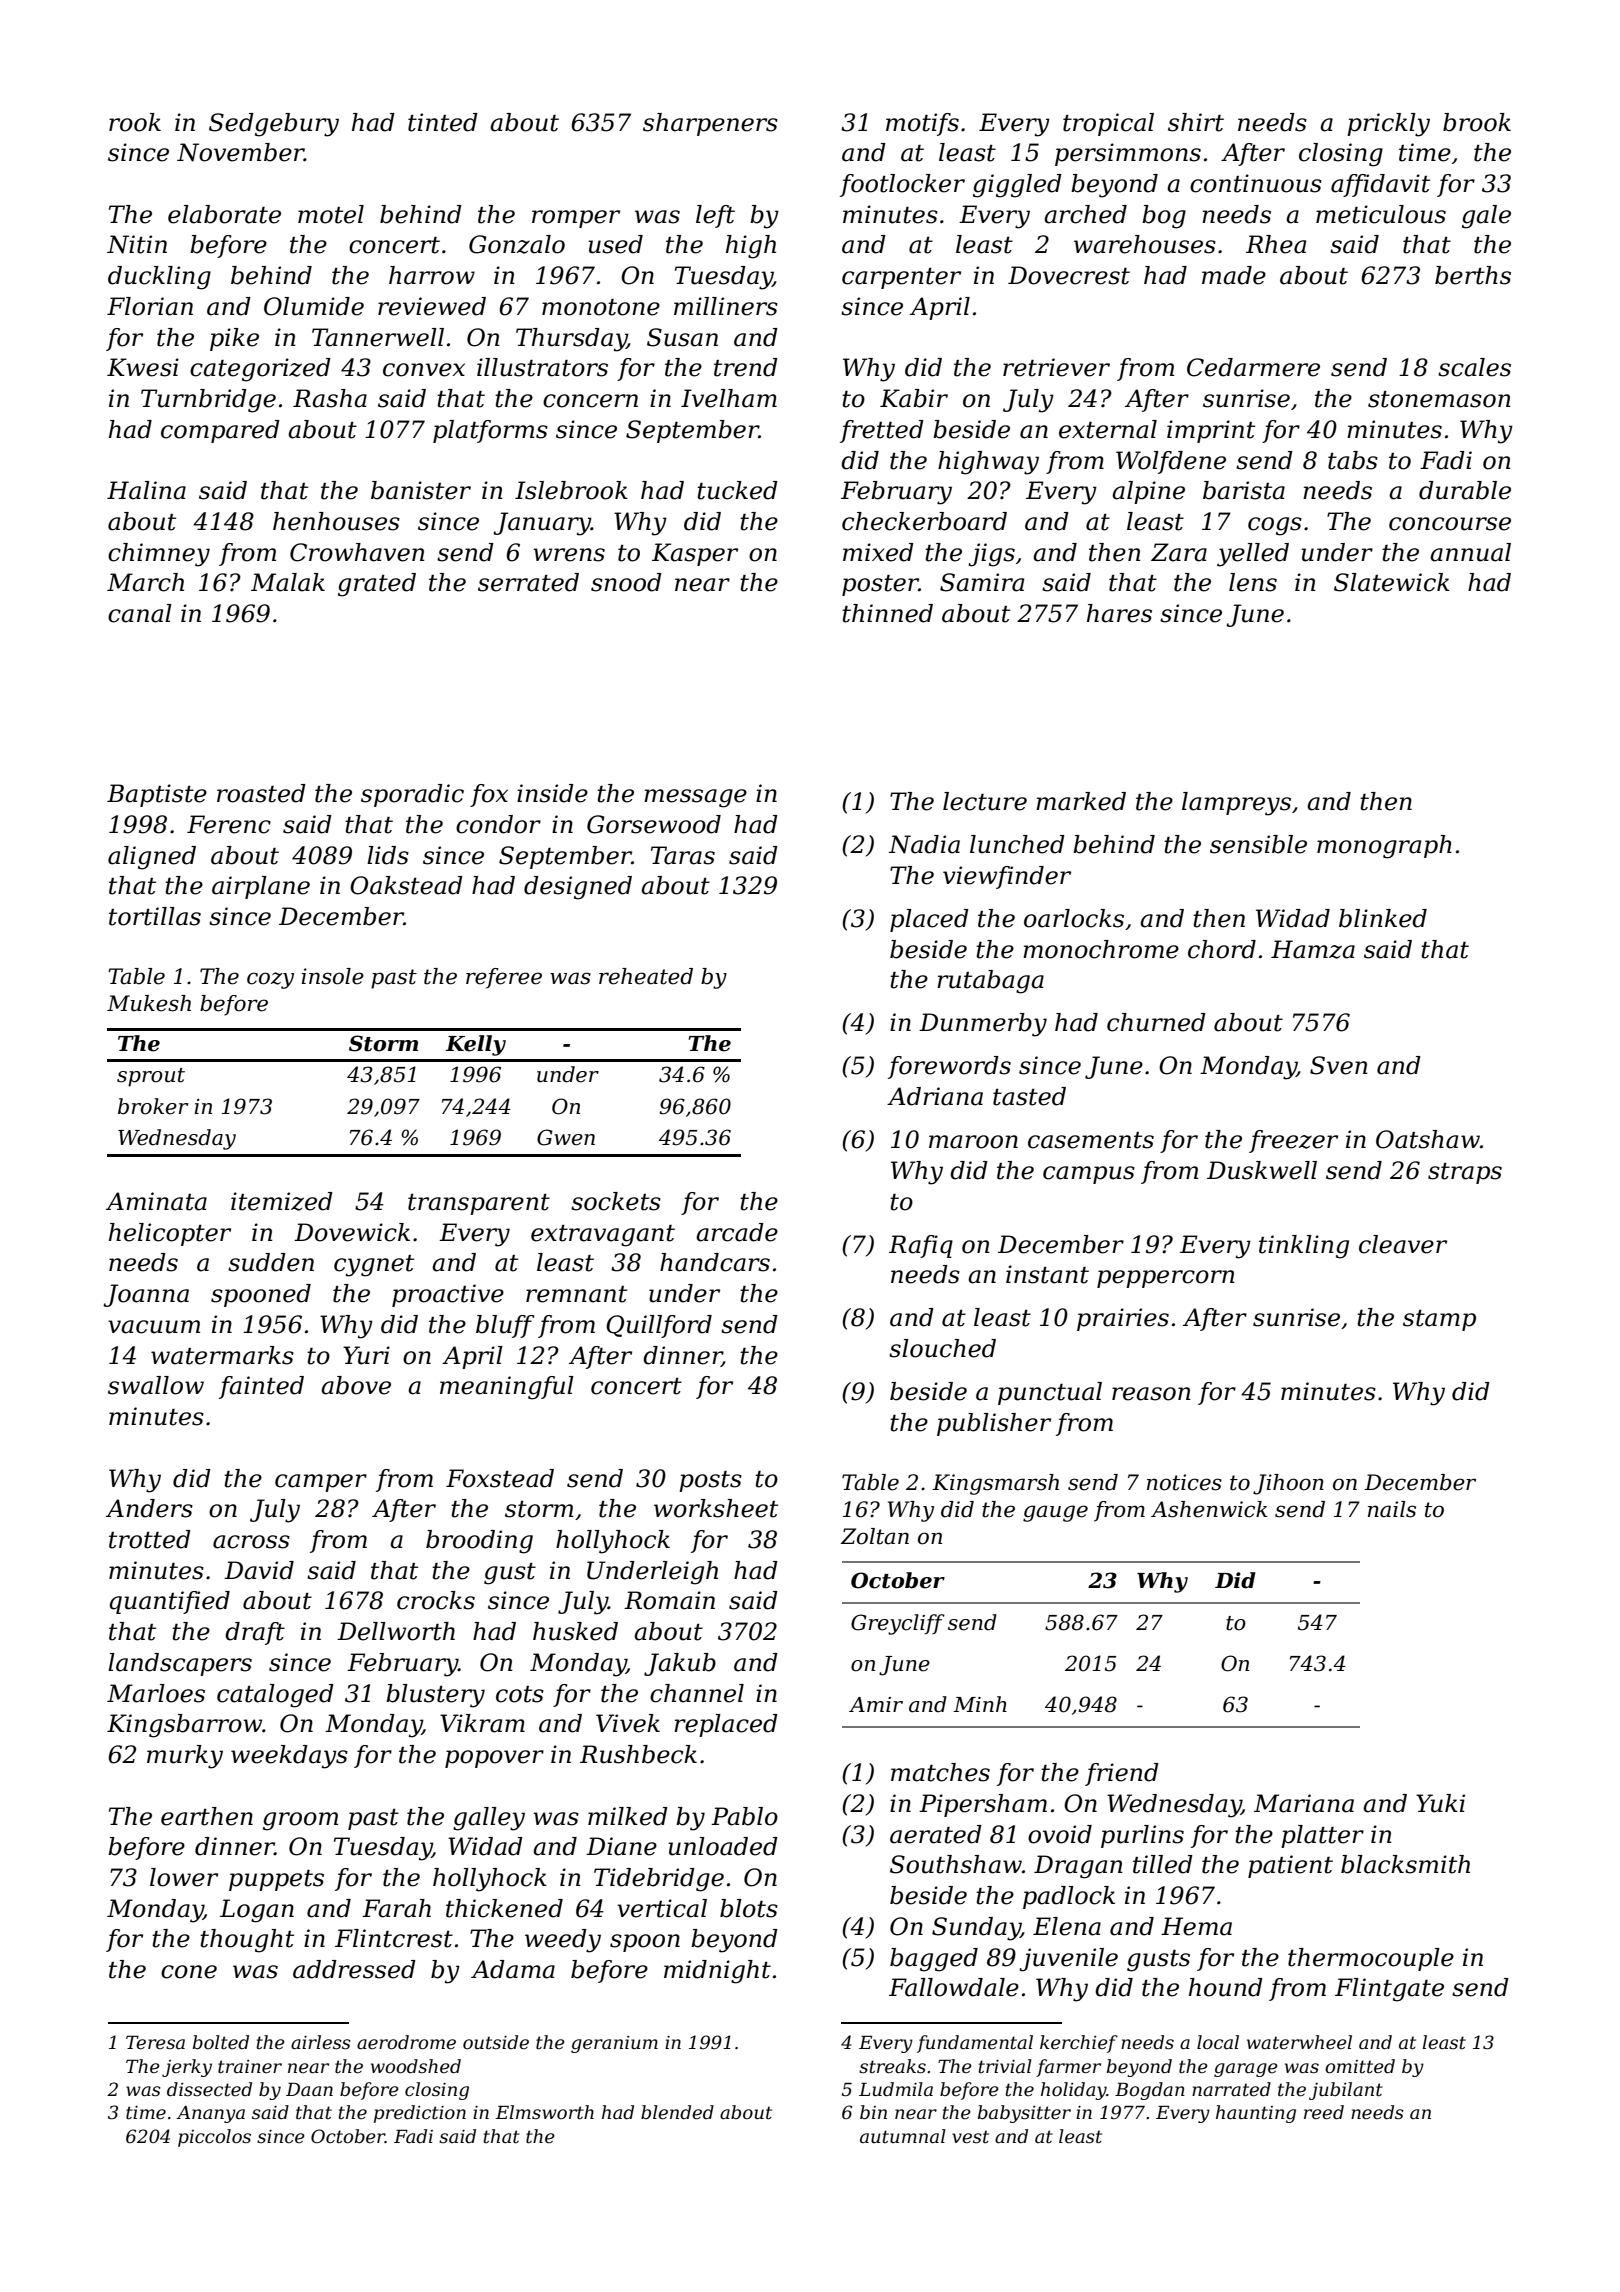 This document has width=1620, height=2292. What do you see at coordinates (412, 795) in the document?
I see `sporadic` at bounding box center [412, 795].
